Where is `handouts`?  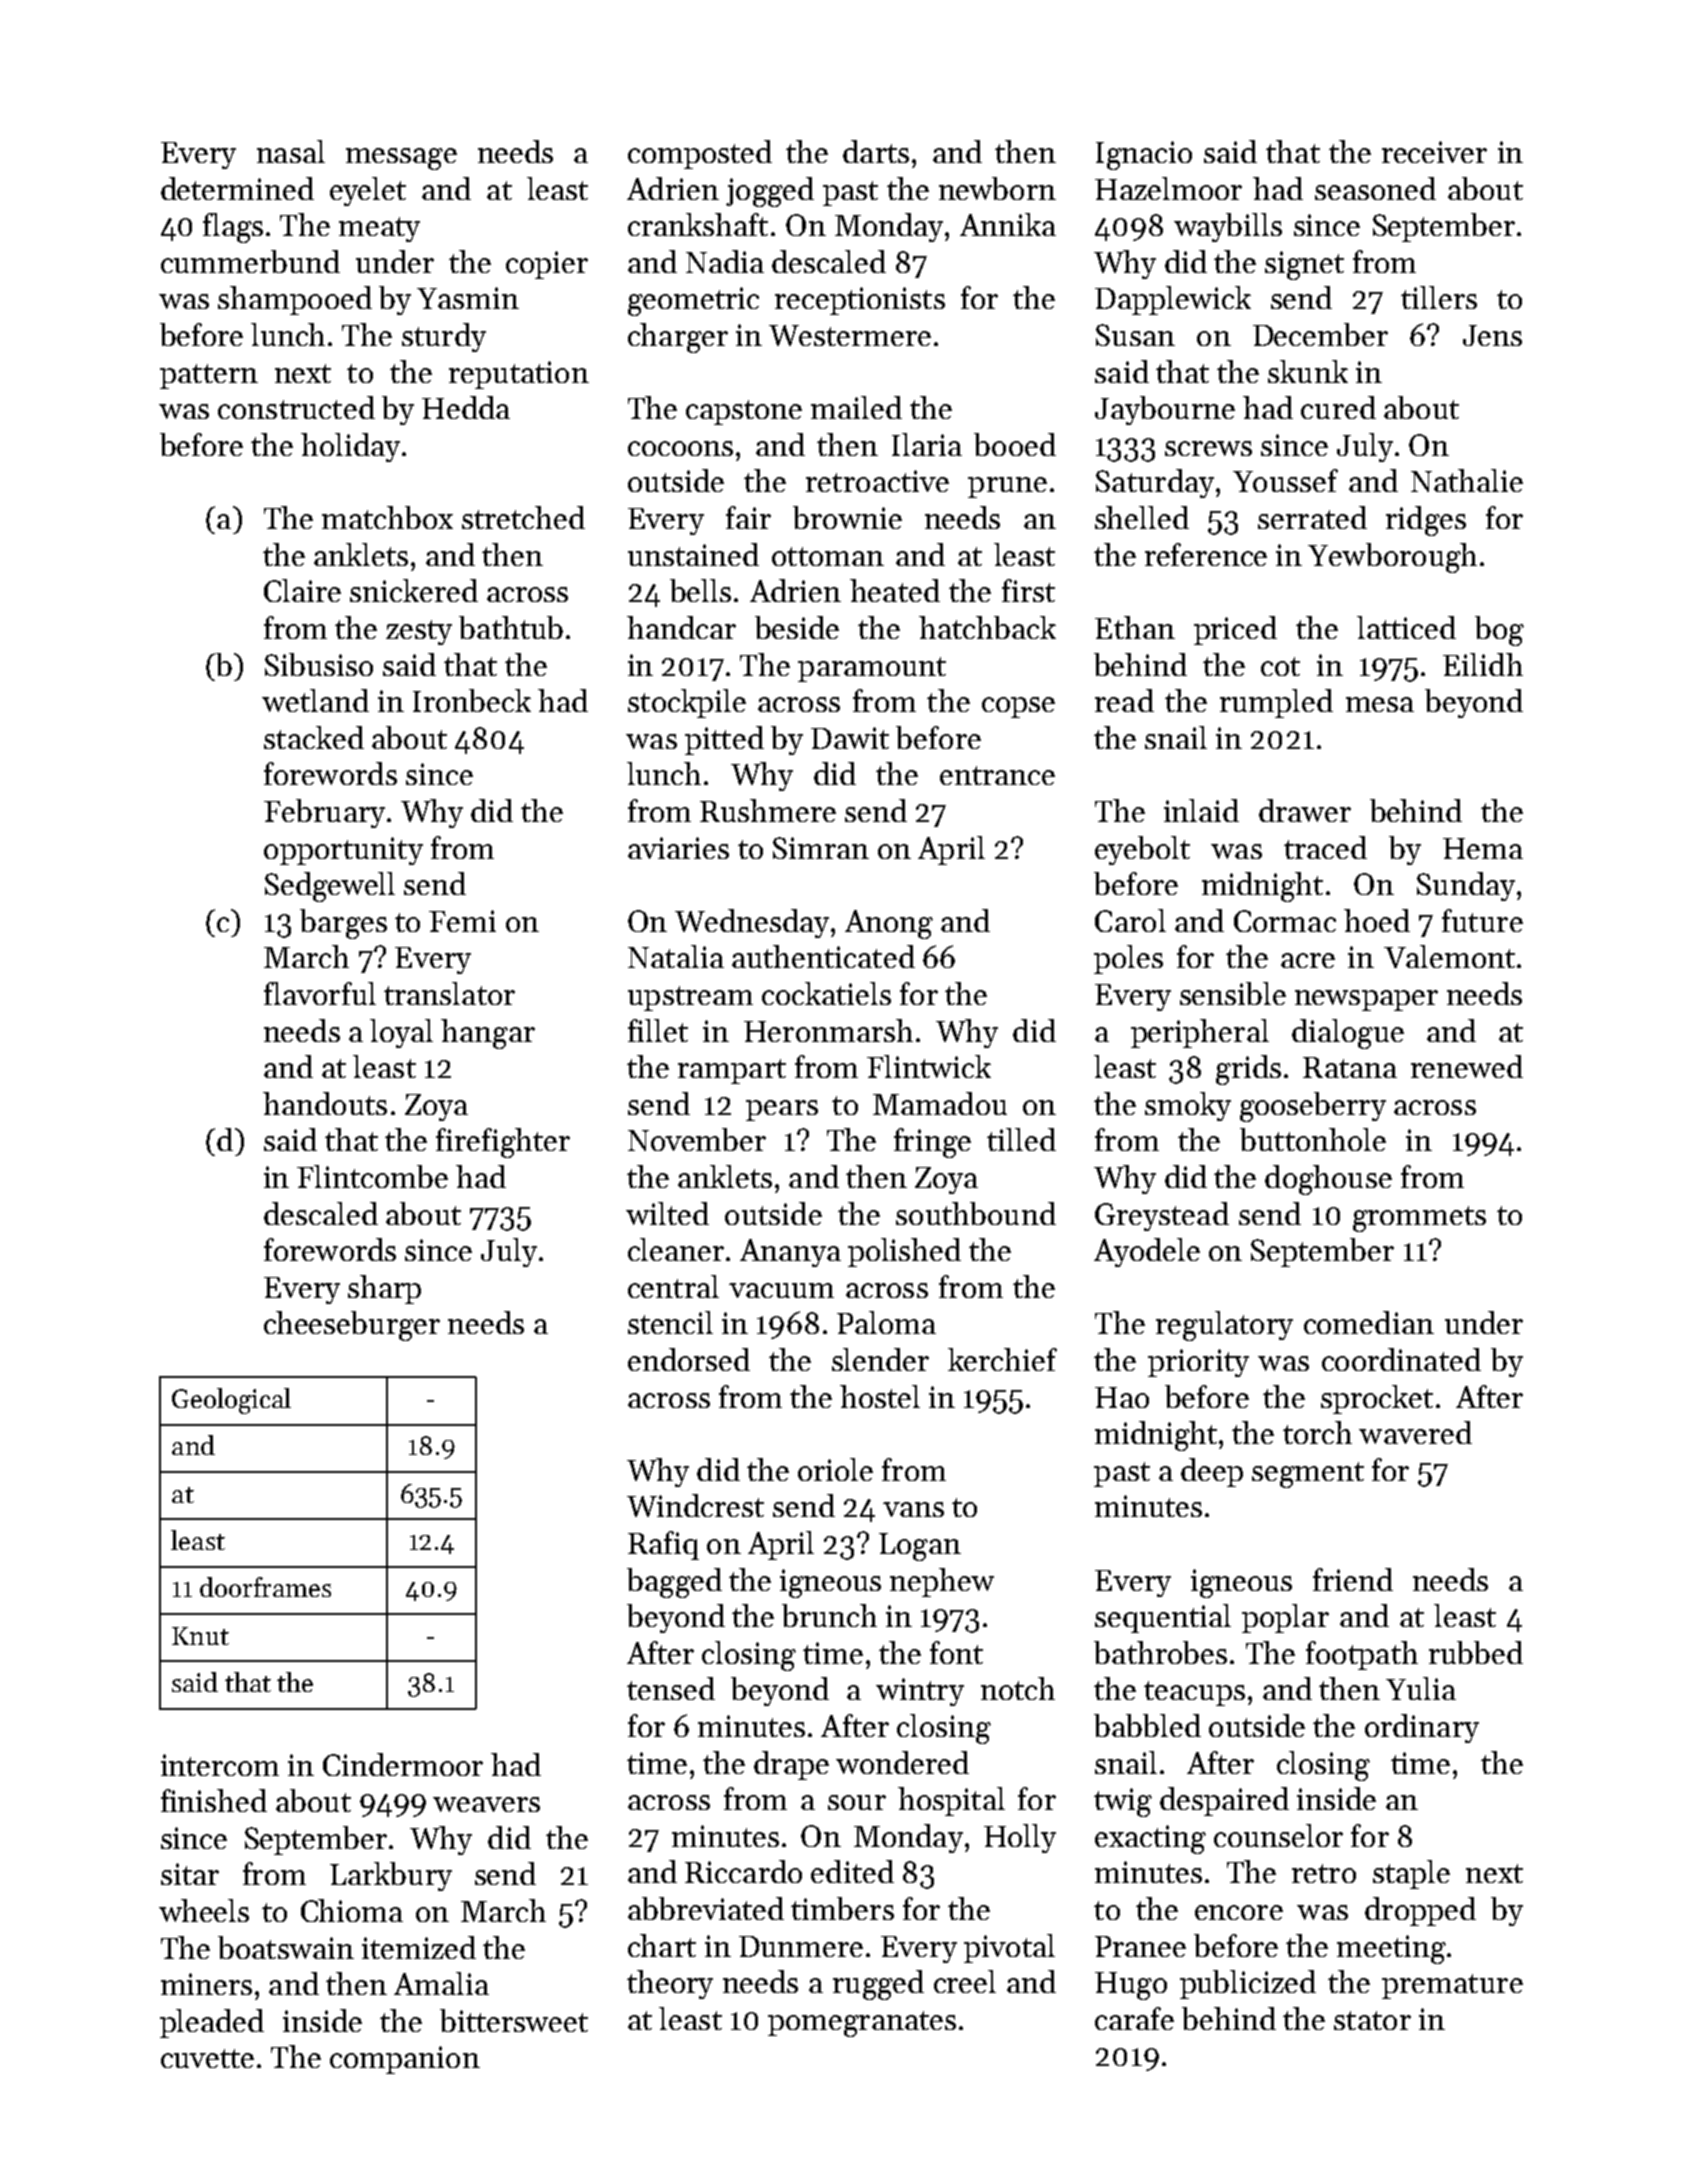
handouts is located at coordinates (325, 1103).
